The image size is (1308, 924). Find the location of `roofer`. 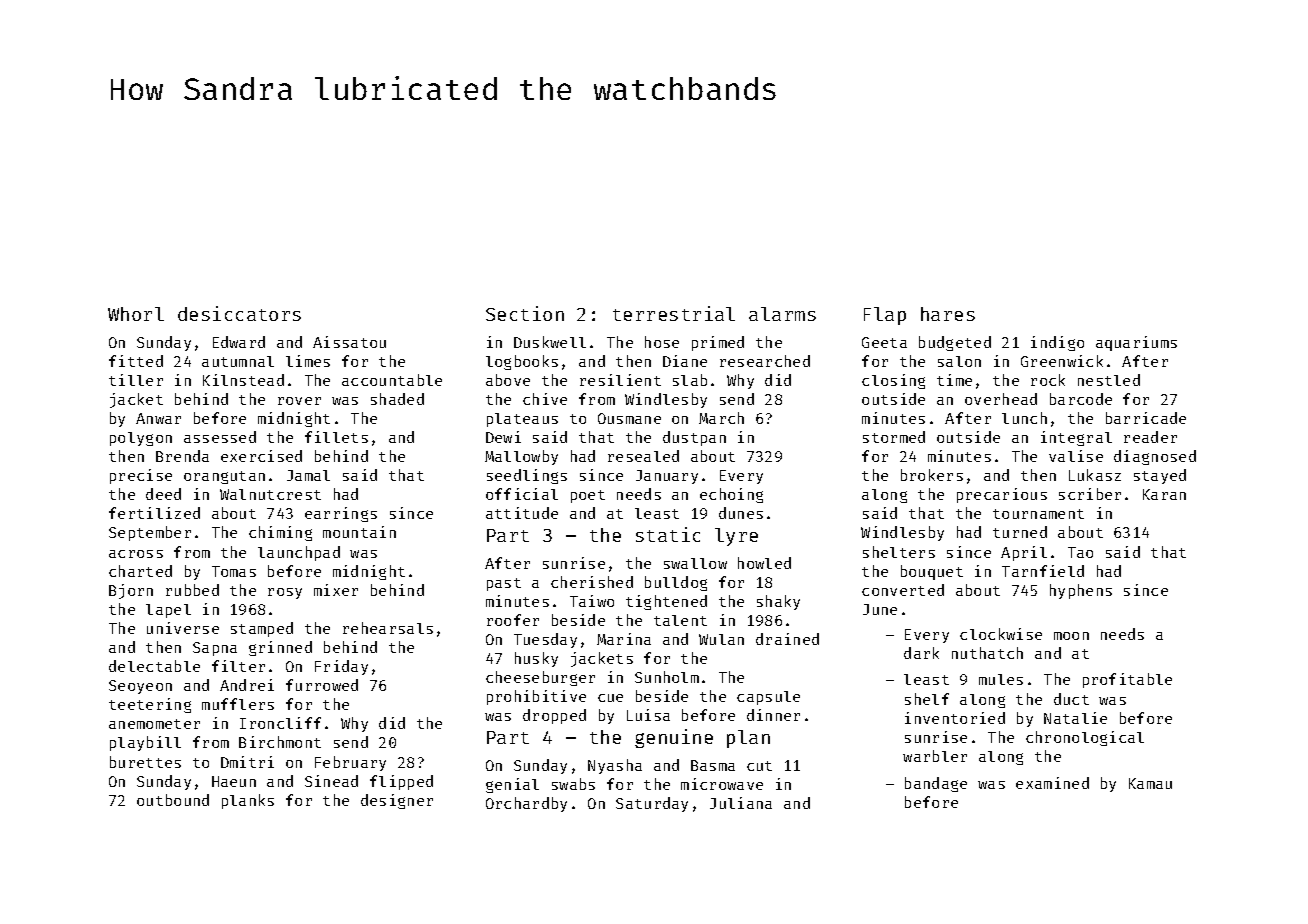

roofer is located at coordinates (513, 620).
